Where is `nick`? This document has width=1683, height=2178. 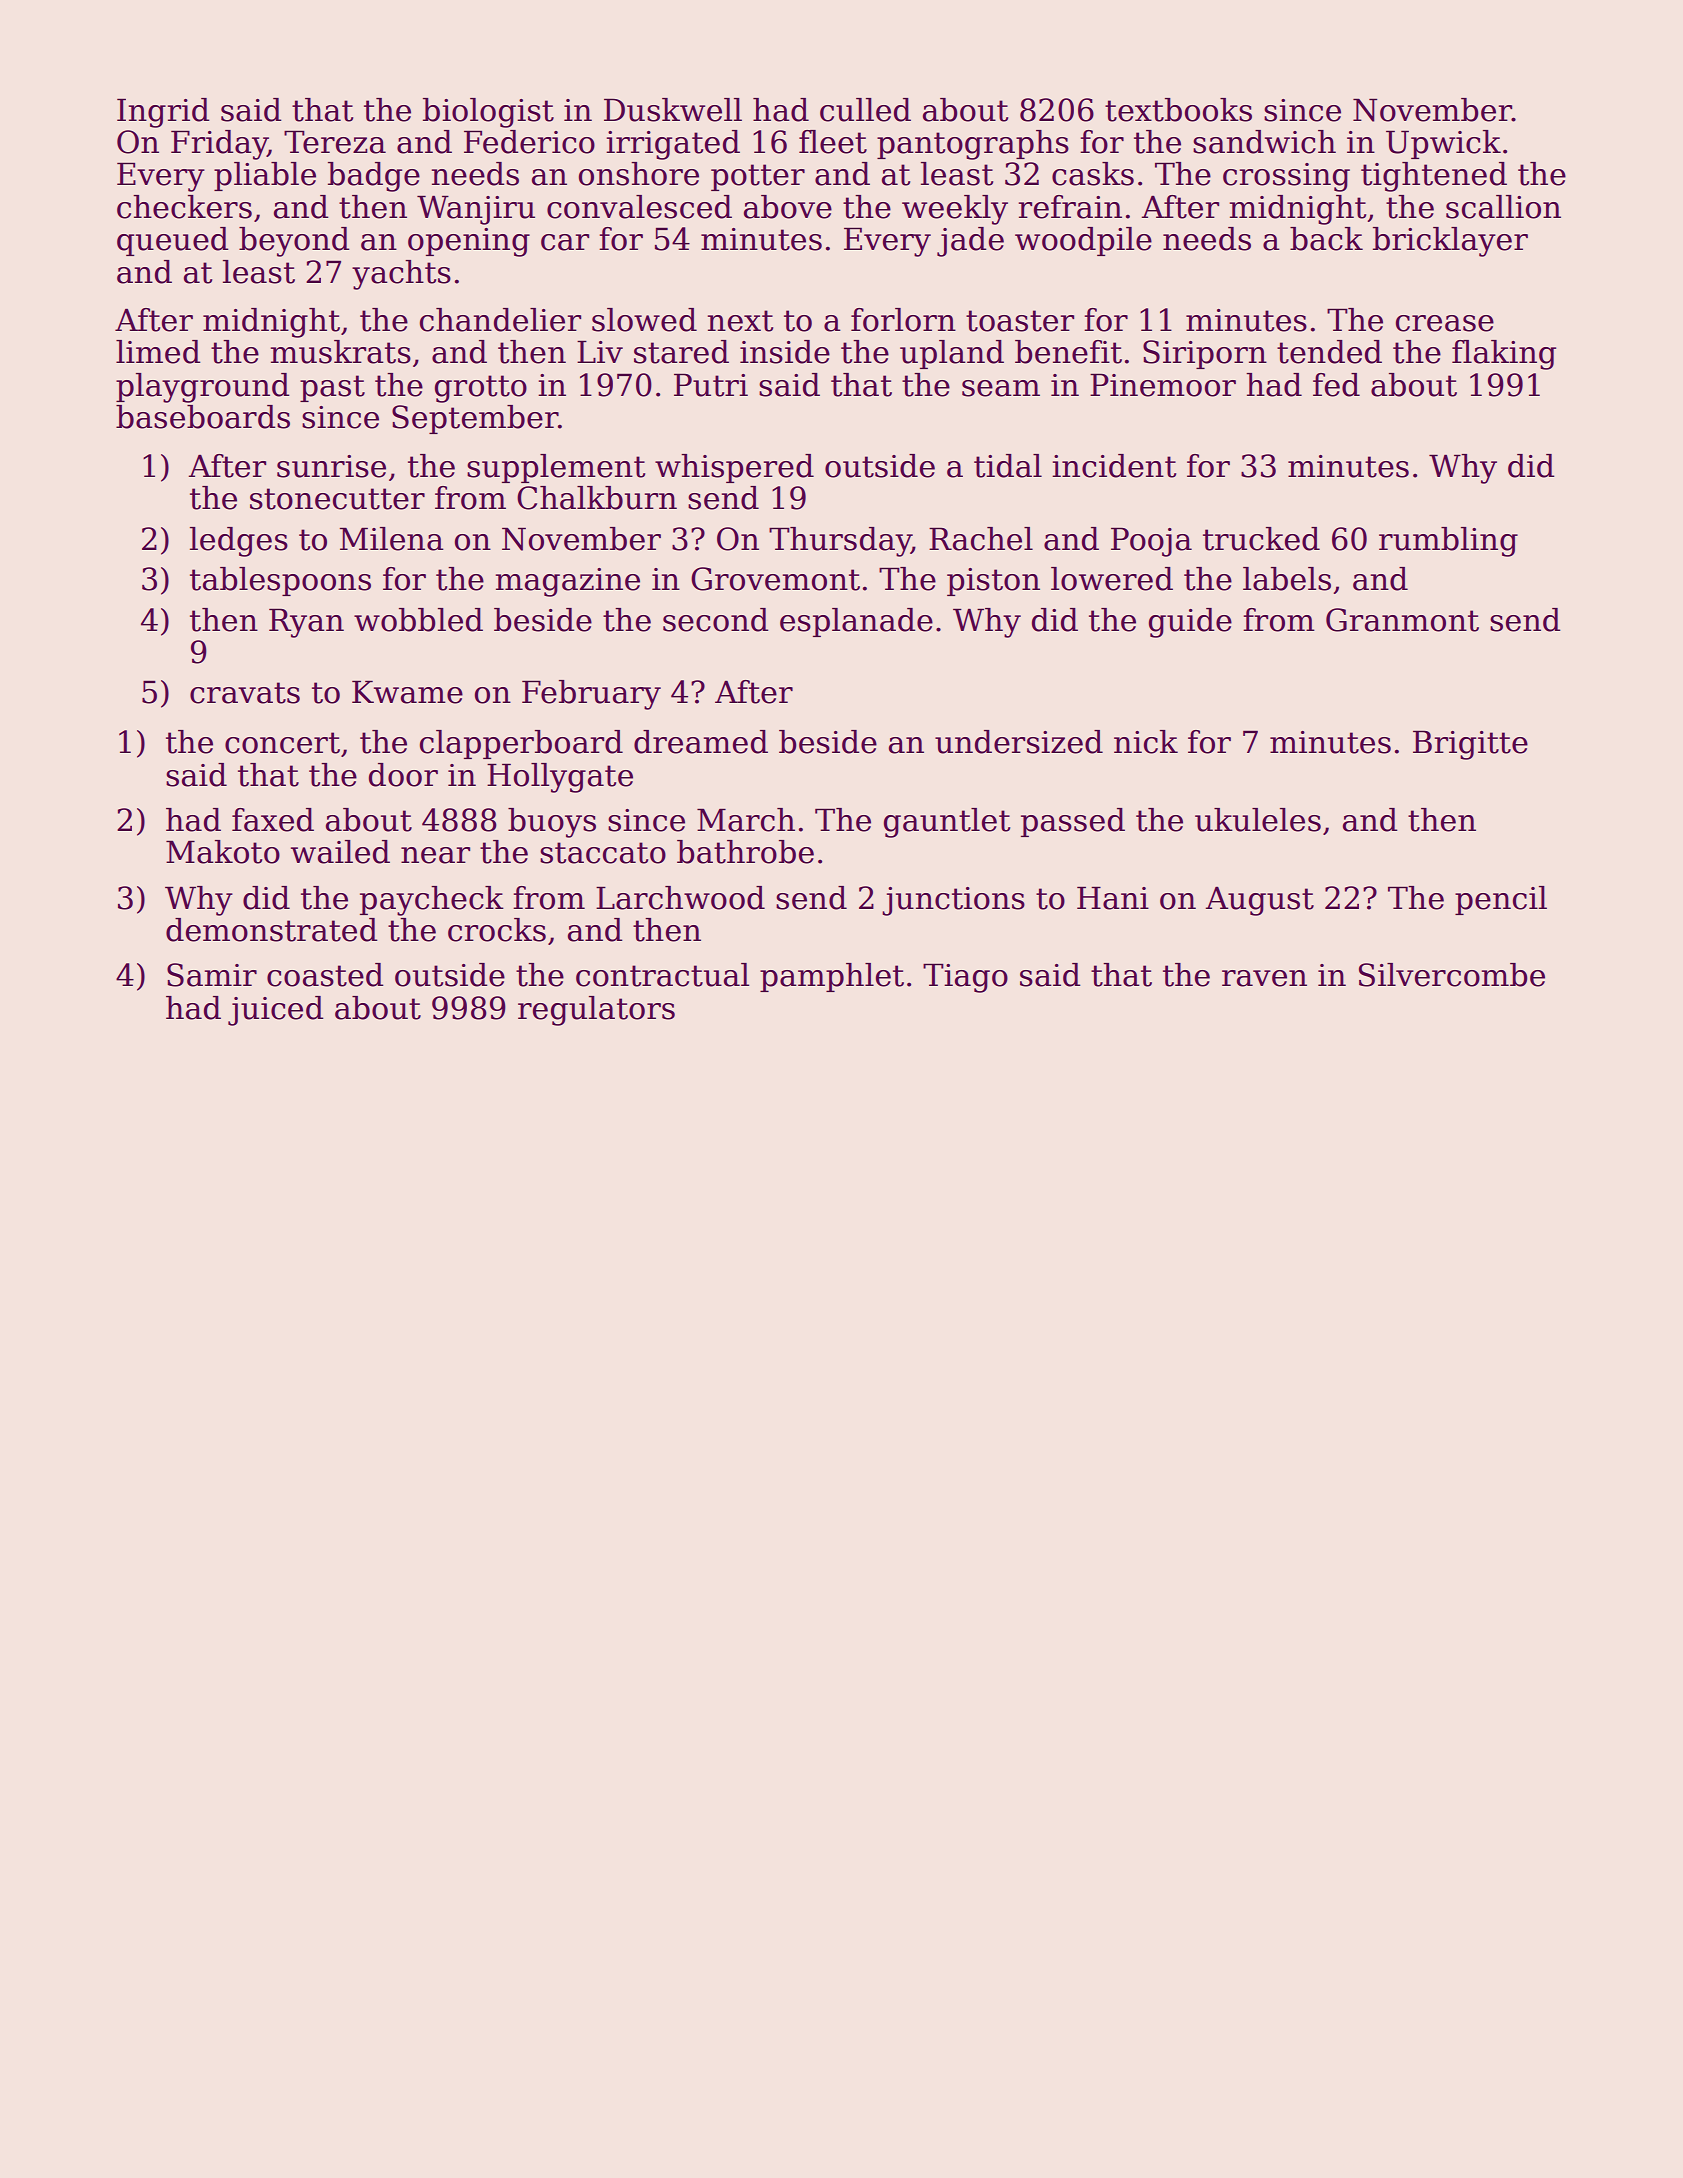
nick is located at coordinates (1146, 742).
